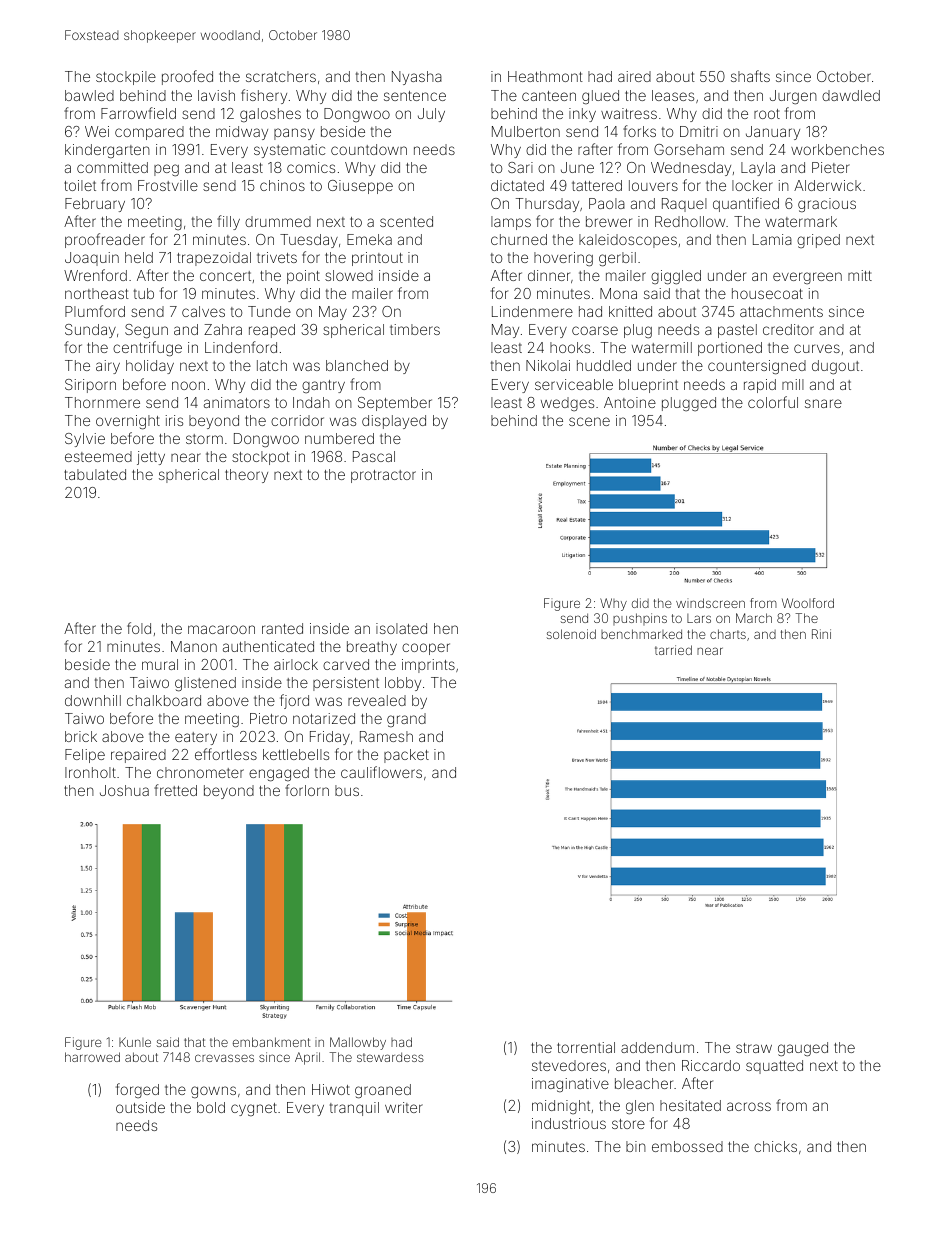  What do you see at coordinates (401, 628) in the page?
I see `isolated` at bounding box center [401, 628].
